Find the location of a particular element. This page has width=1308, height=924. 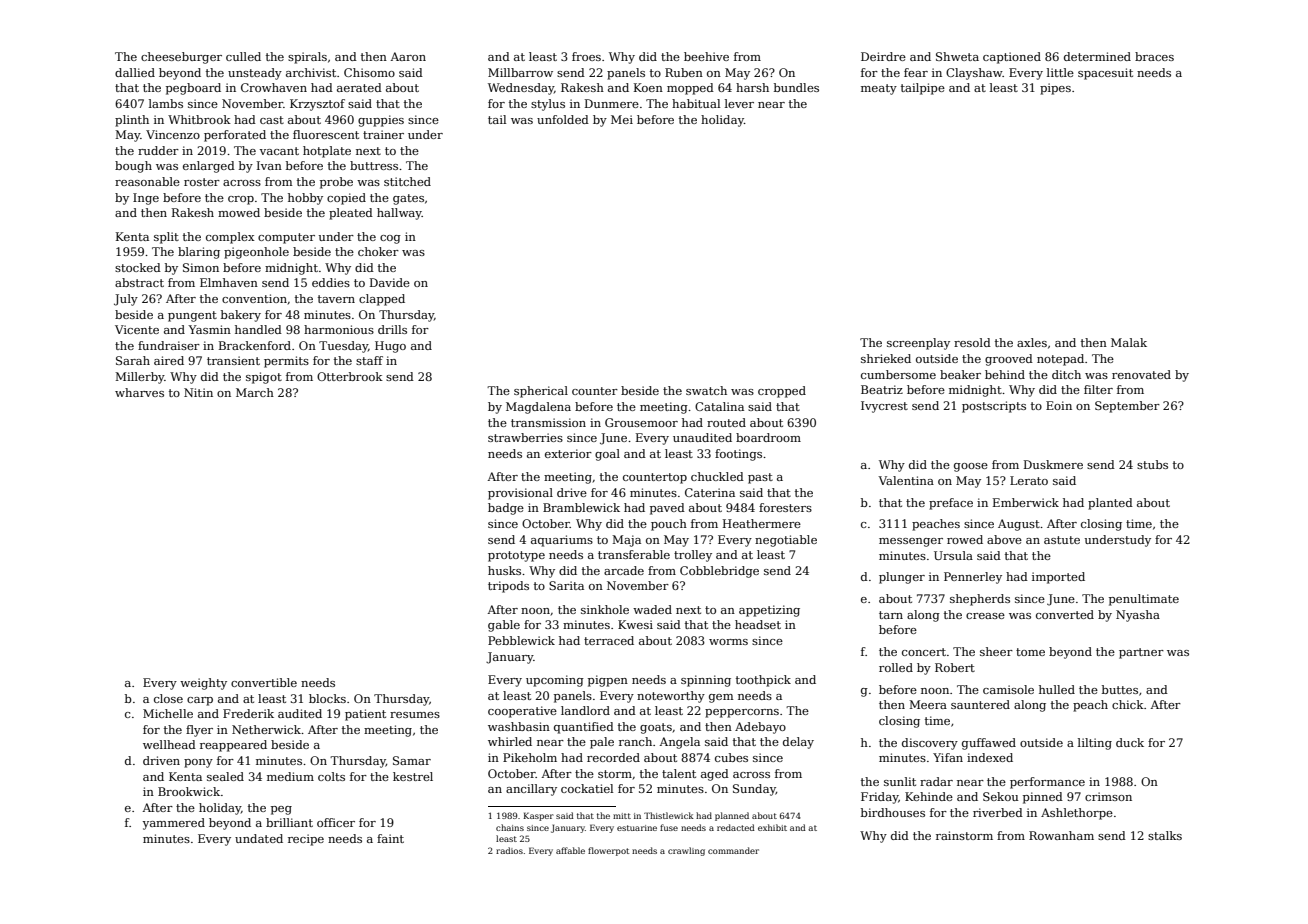

commander is located at coordinates (733, 850).
